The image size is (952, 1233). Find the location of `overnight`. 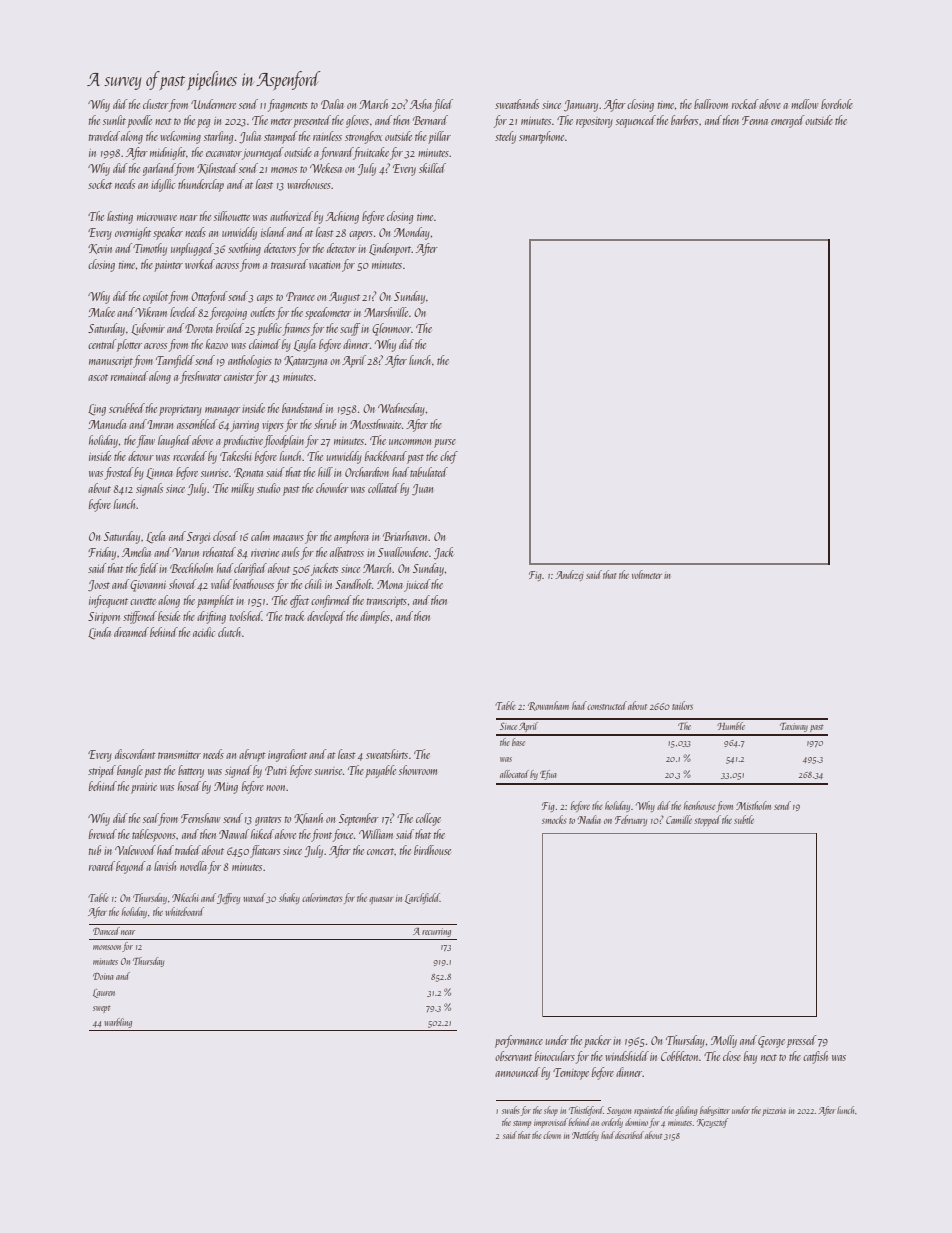

overnight is located at coordinates (133, 233).
